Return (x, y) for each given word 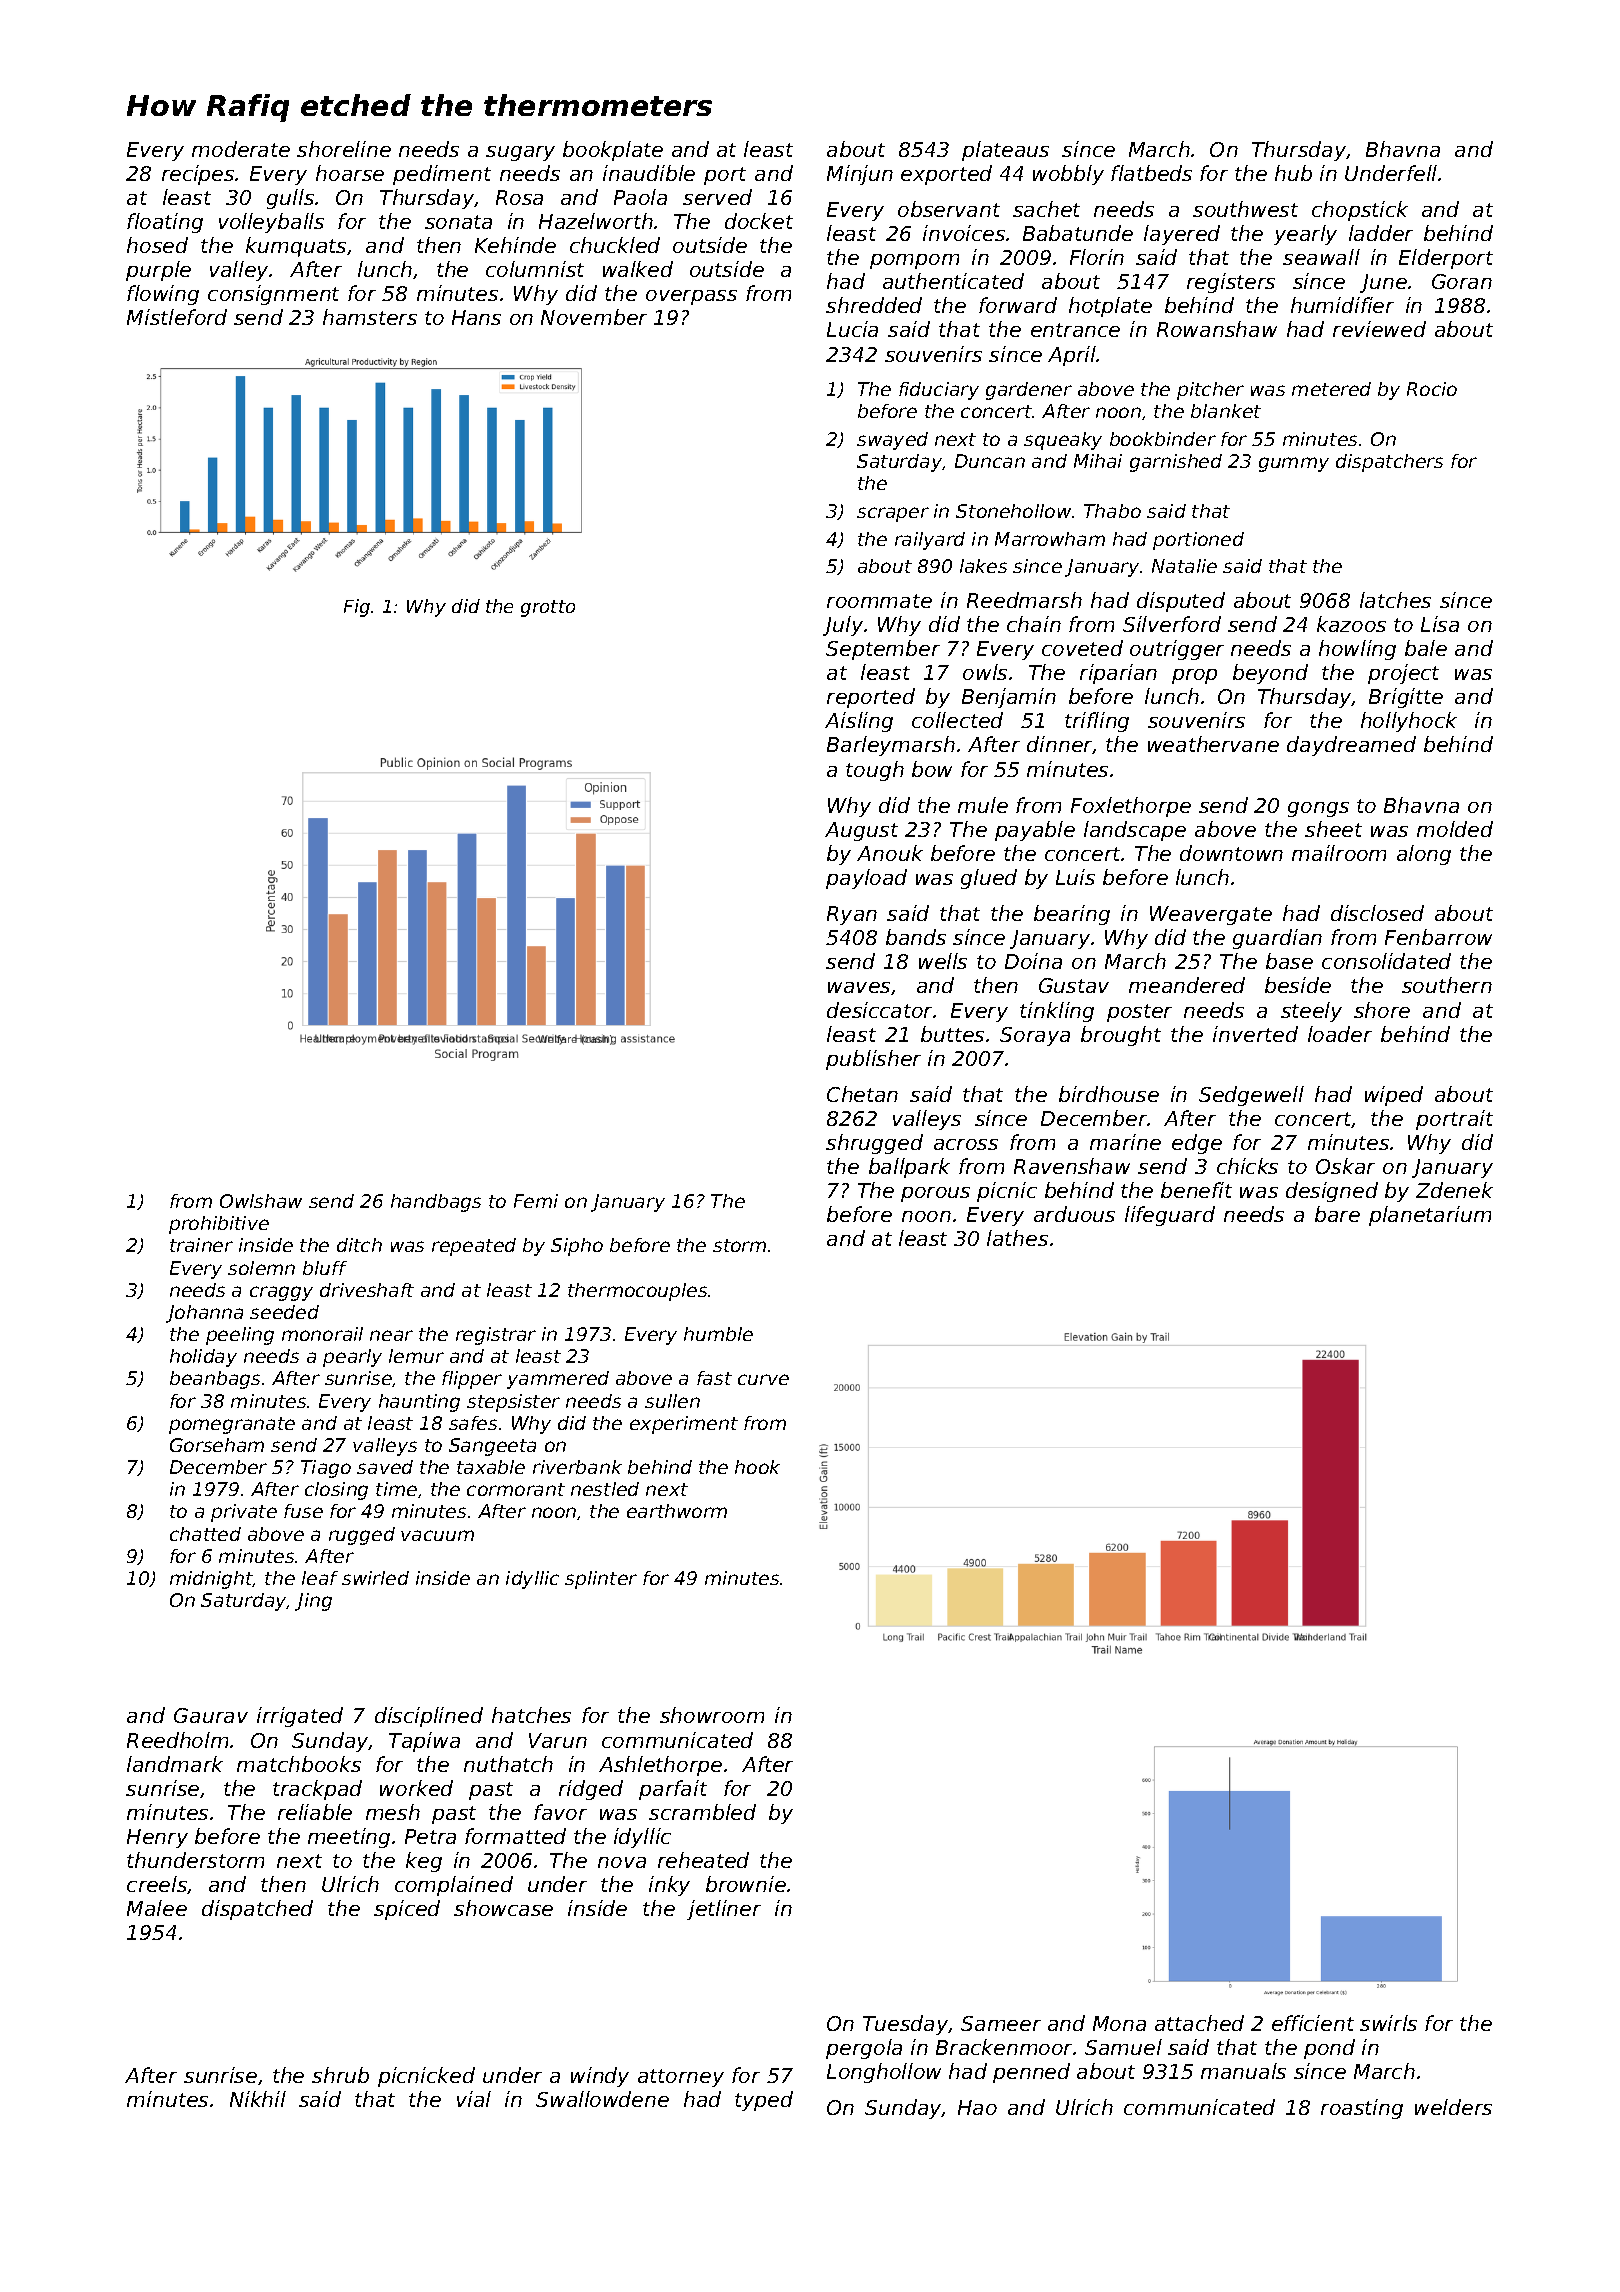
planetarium (1430, 1216)
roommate (879, 601)
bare (1337, 1214)
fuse (303, 1511)
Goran (1462, 281)
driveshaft (367, 1290)
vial (474, 2099)
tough (875, 771)
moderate (241, 149)
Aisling (859, 722)
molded (1455, 829)
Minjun (860, 175)
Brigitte (1406, 698)
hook (757, 1467)
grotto (548, 608)
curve (763, 1379)
